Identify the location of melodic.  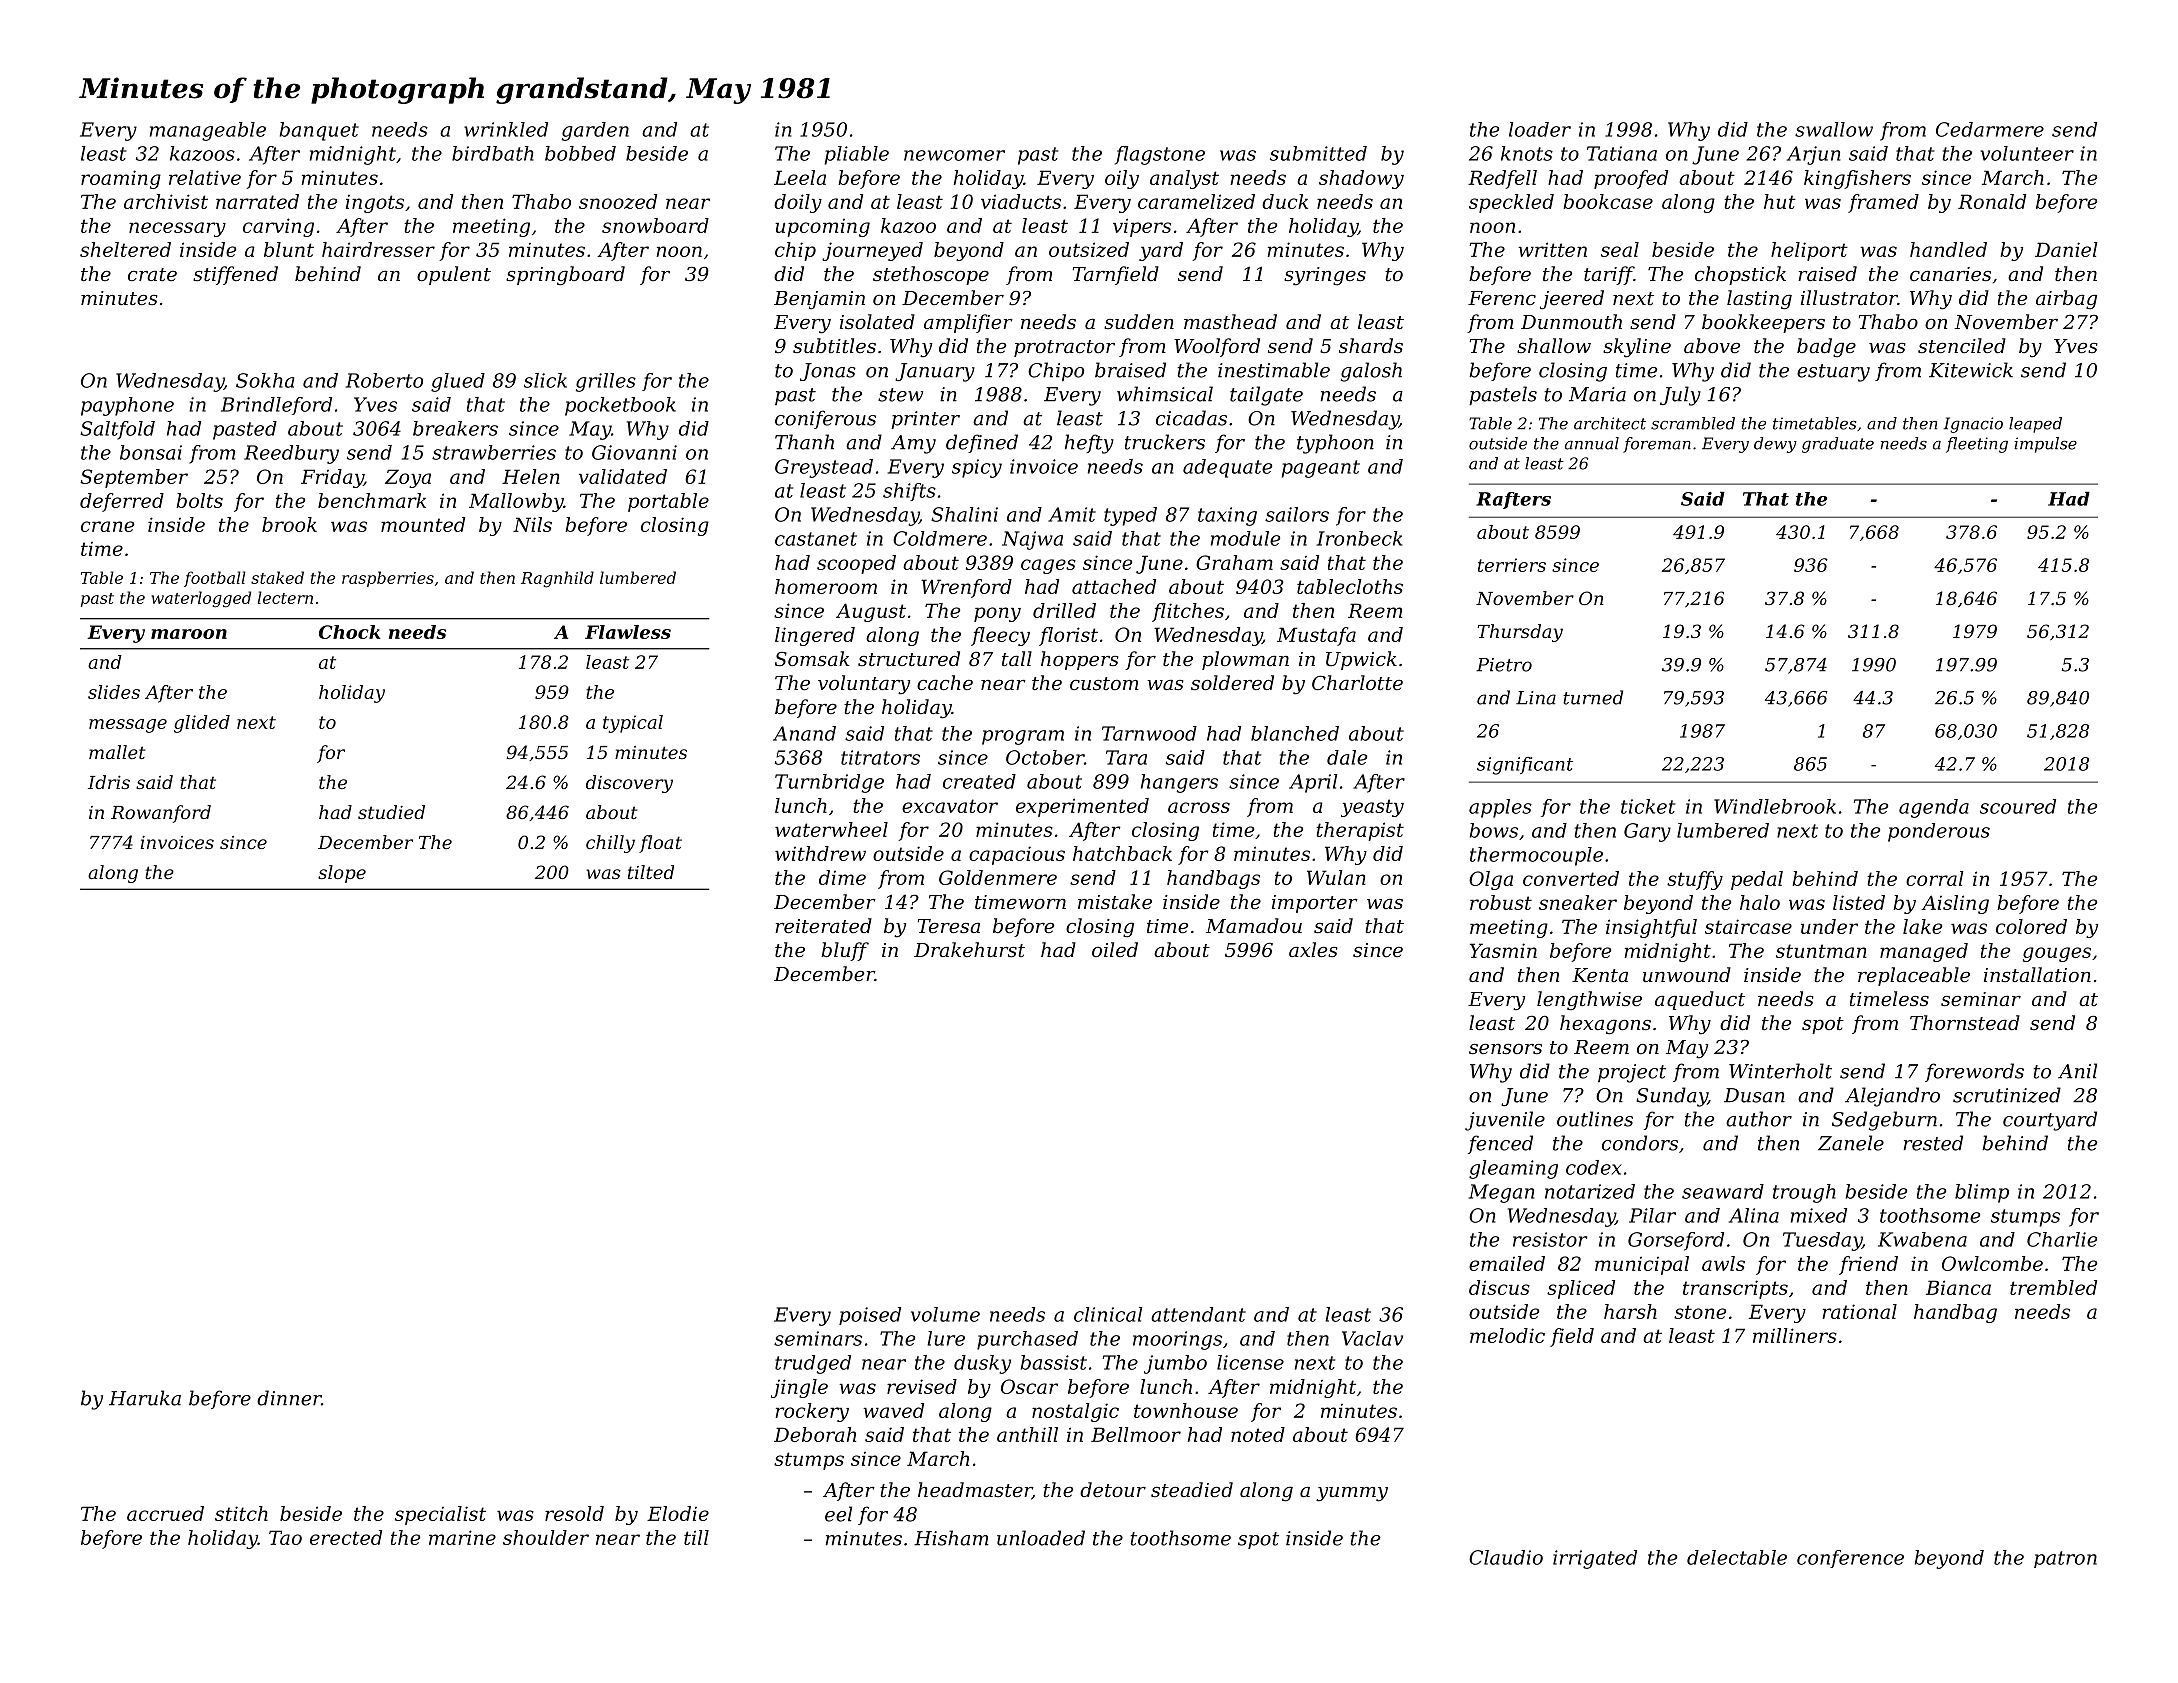
(1507, 1335).
